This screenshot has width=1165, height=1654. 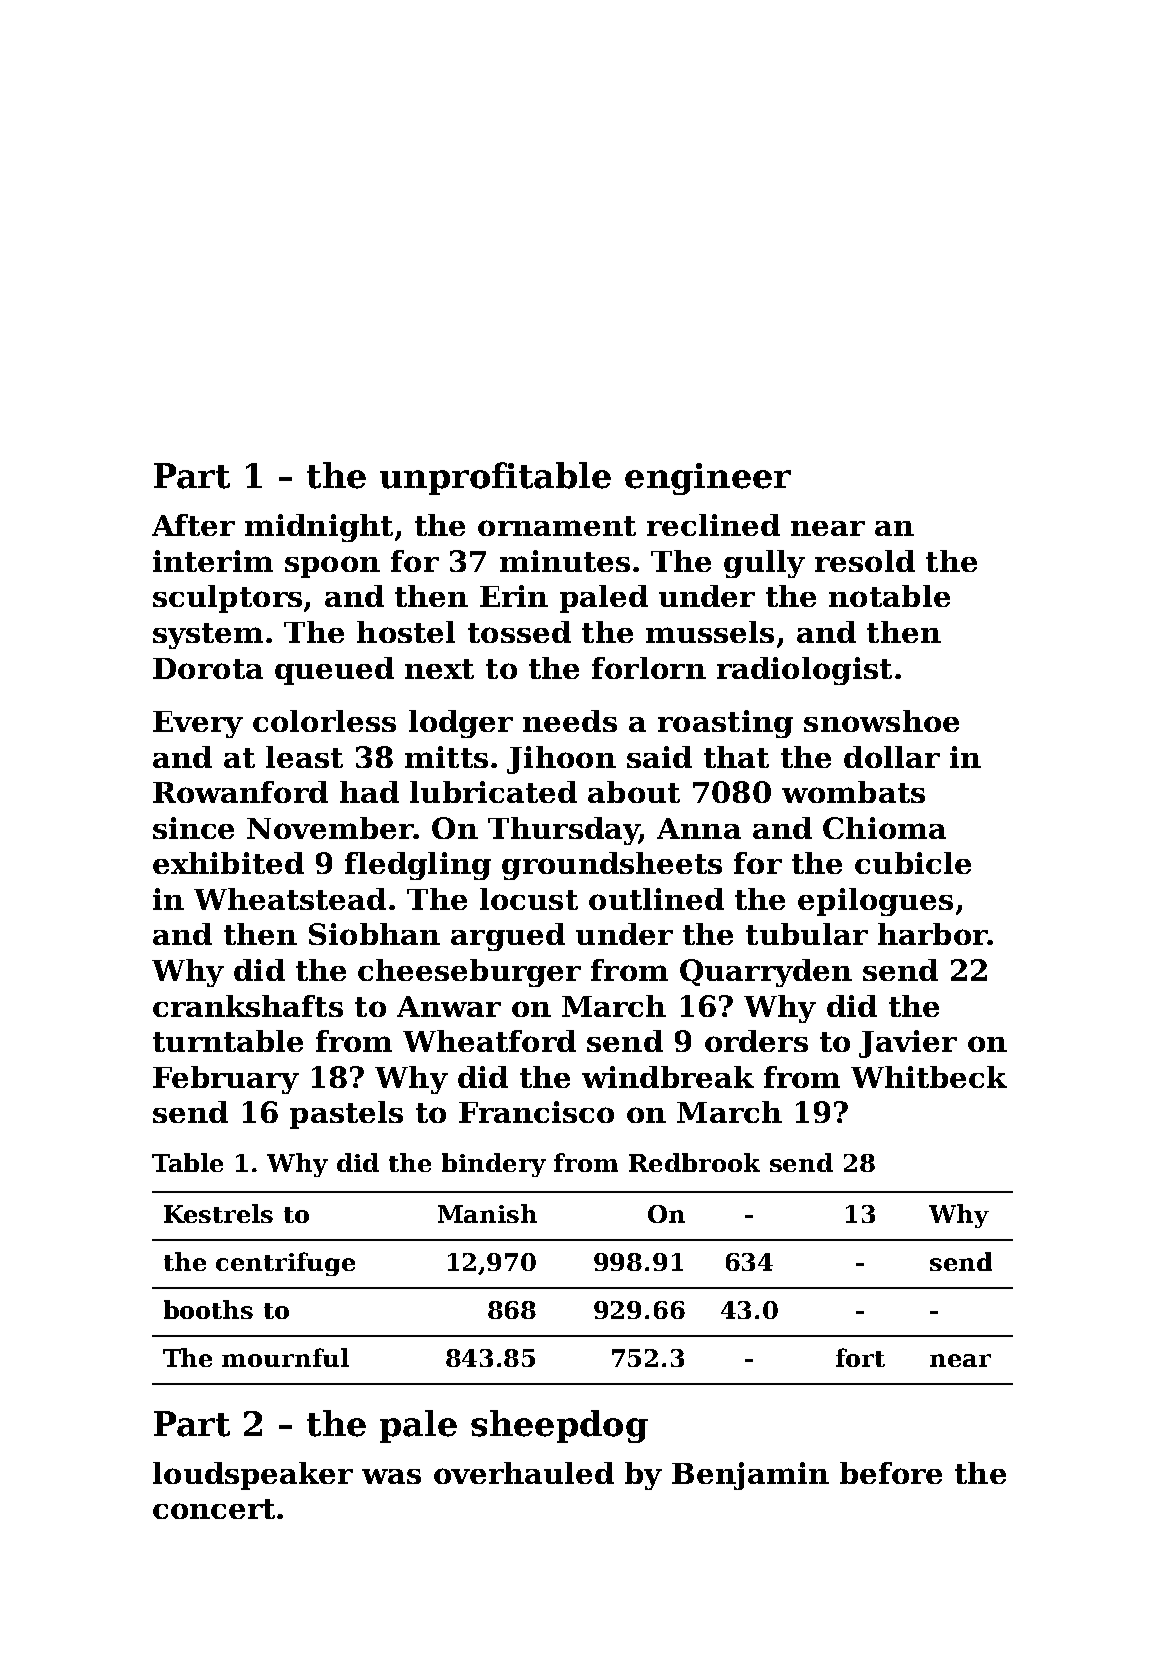 I want to click on orders, so click(x=756, y=1041).
